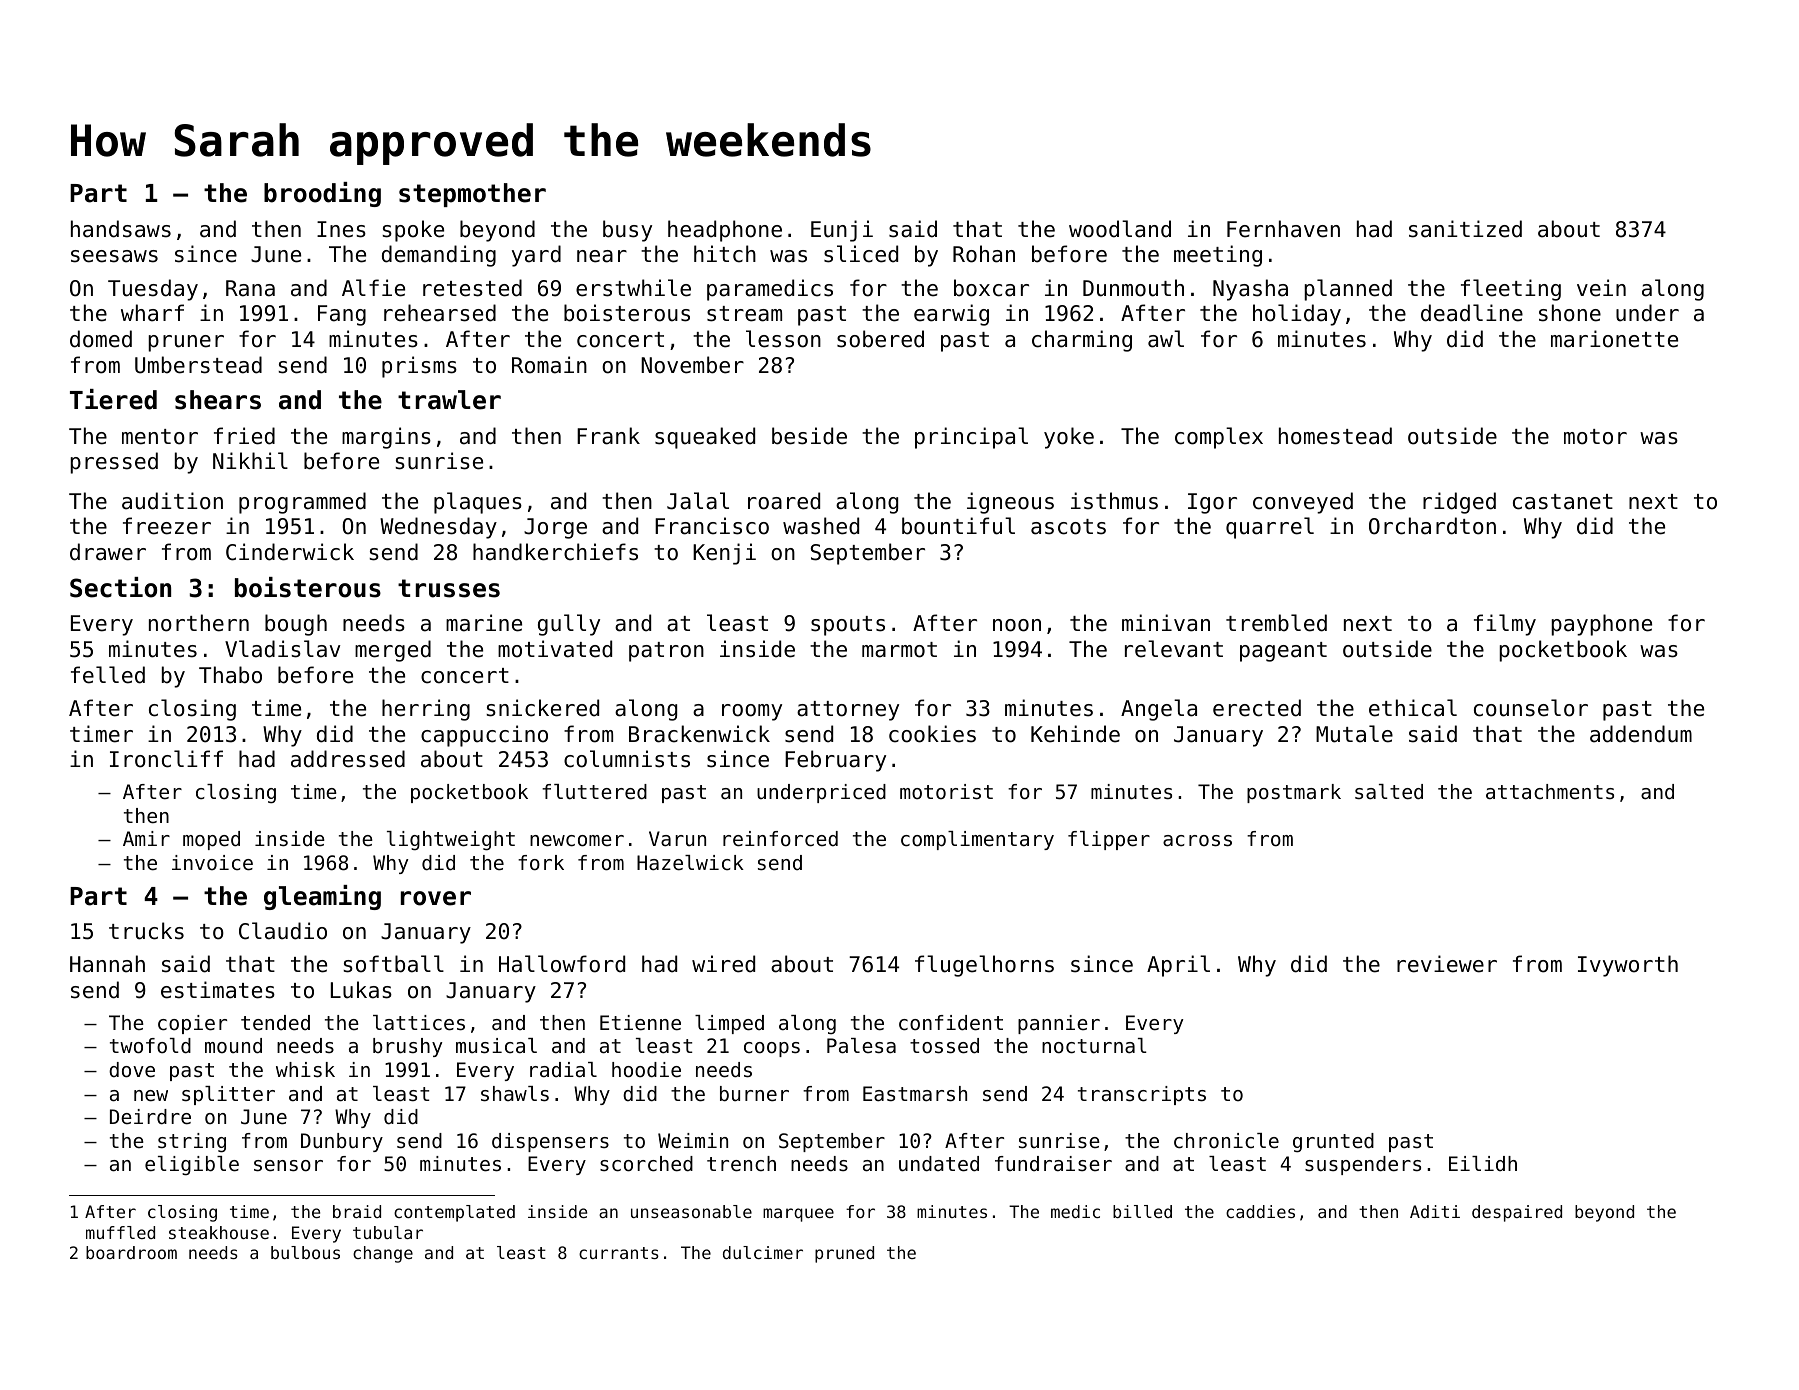 This document has height=1390, width=1799. Describe the element at coordinates (1283, 229) in the document. I see `Fernhaven` at that location.
